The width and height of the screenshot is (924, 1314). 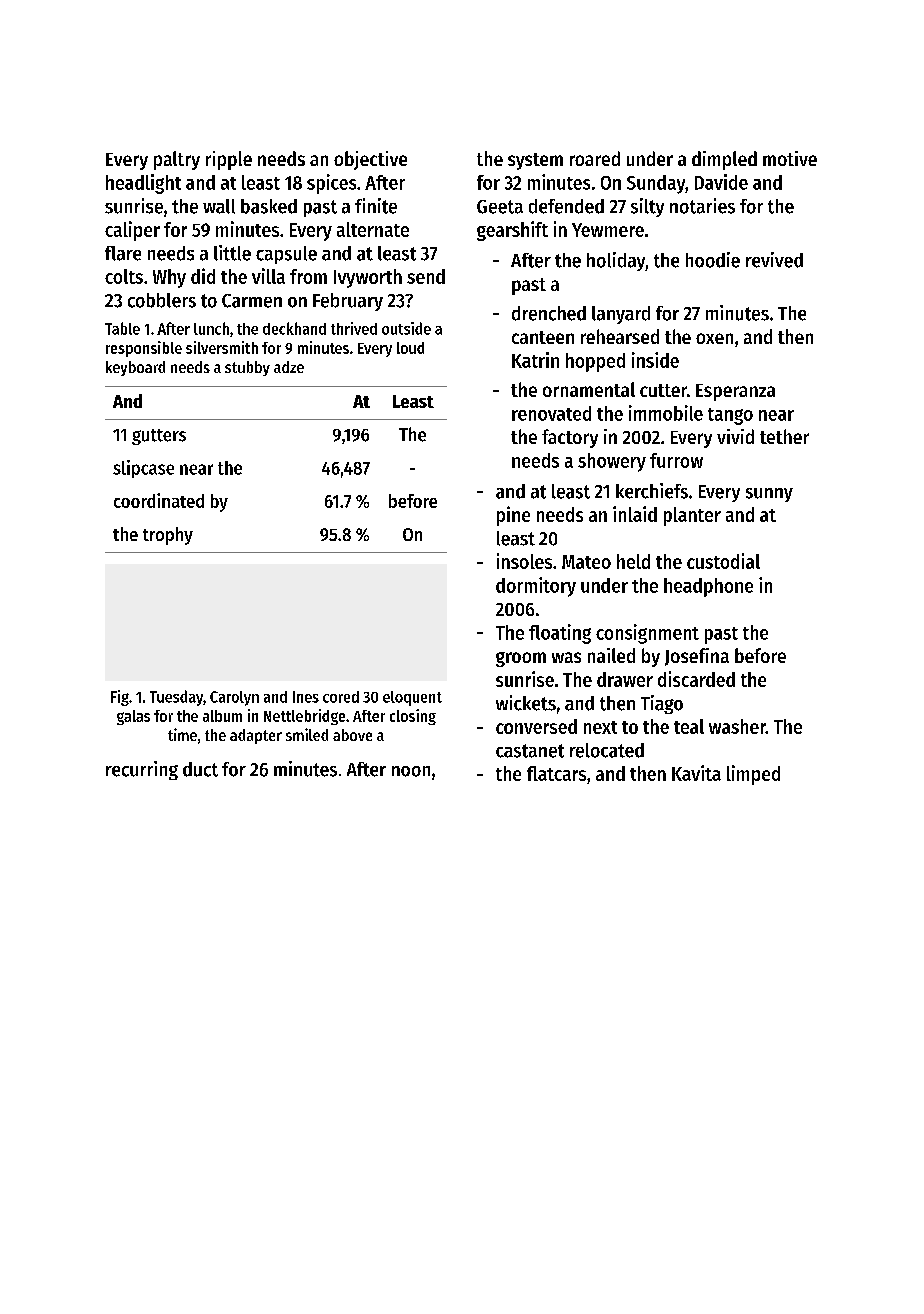 I want to click on renovated, so click(x=551, y=413).
